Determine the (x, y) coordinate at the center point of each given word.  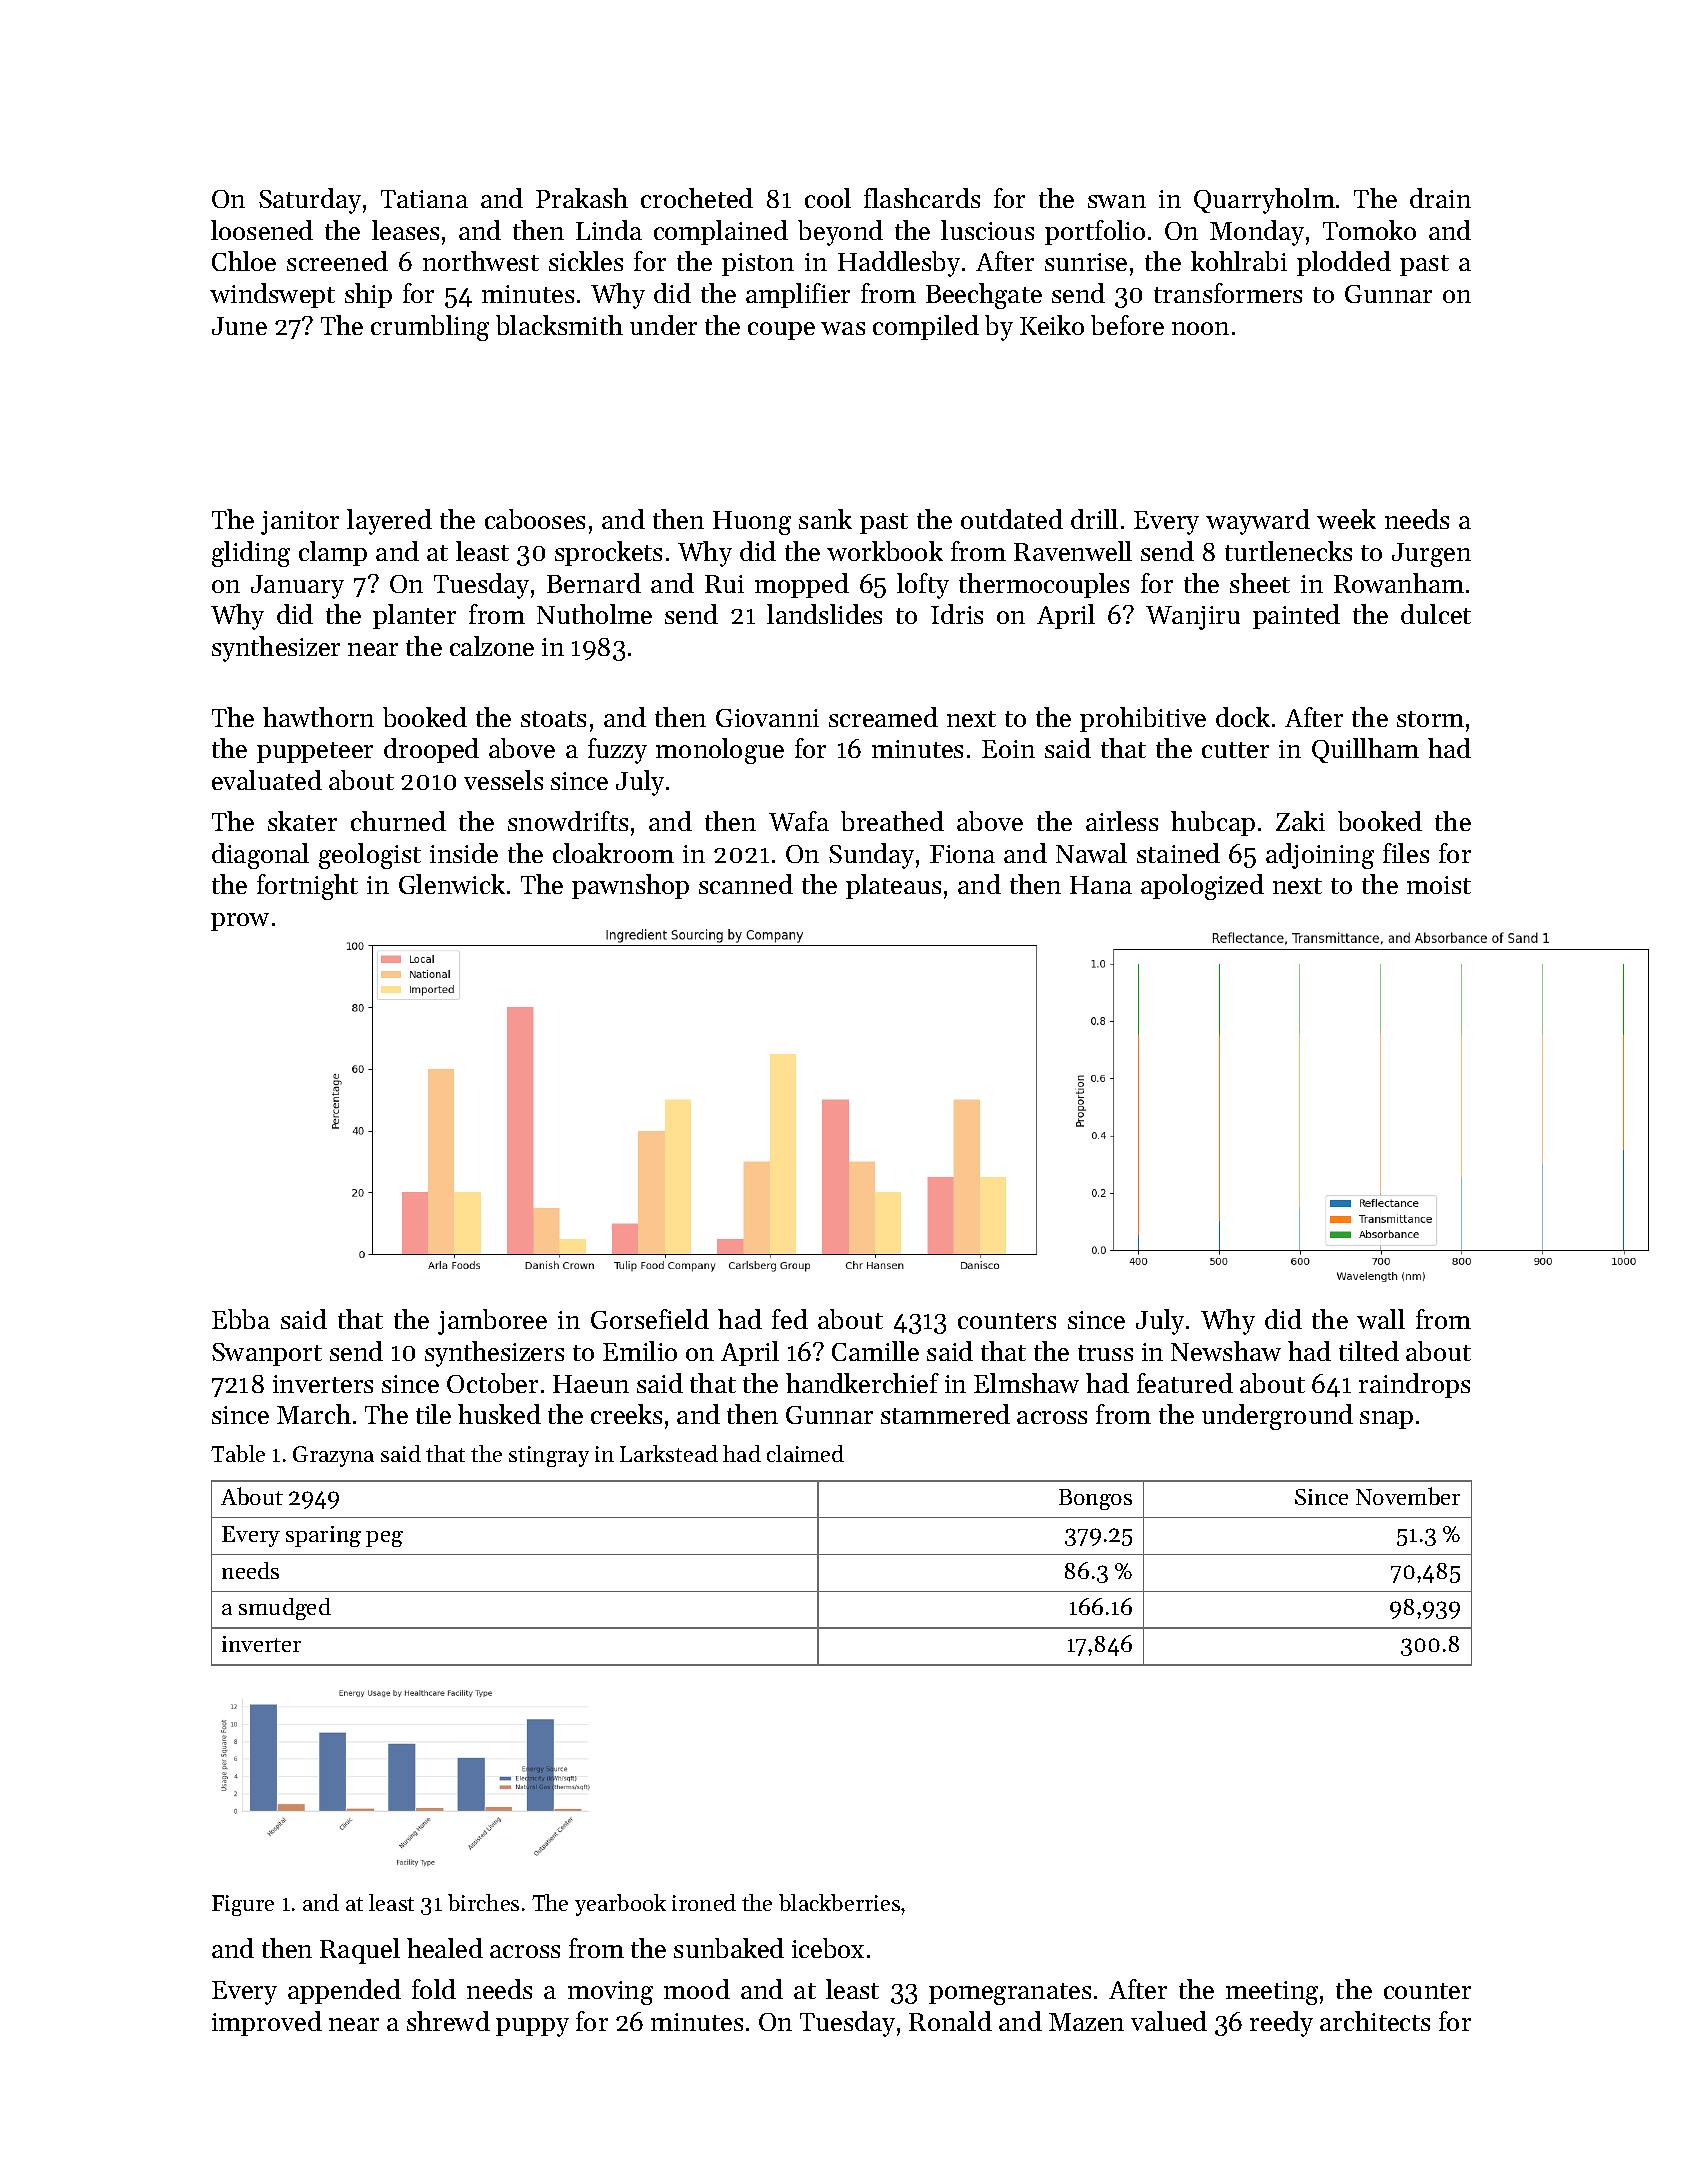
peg (384, 1539)
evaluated (267, 780)
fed (790, 1319)
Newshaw (1226, 1351)
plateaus (893, 886)
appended (344, 1991)
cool (828, 198)
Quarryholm (1264, 201)
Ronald (950, 2021)
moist (1439, 885)
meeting (1272, 1993)
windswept (272, 295)
